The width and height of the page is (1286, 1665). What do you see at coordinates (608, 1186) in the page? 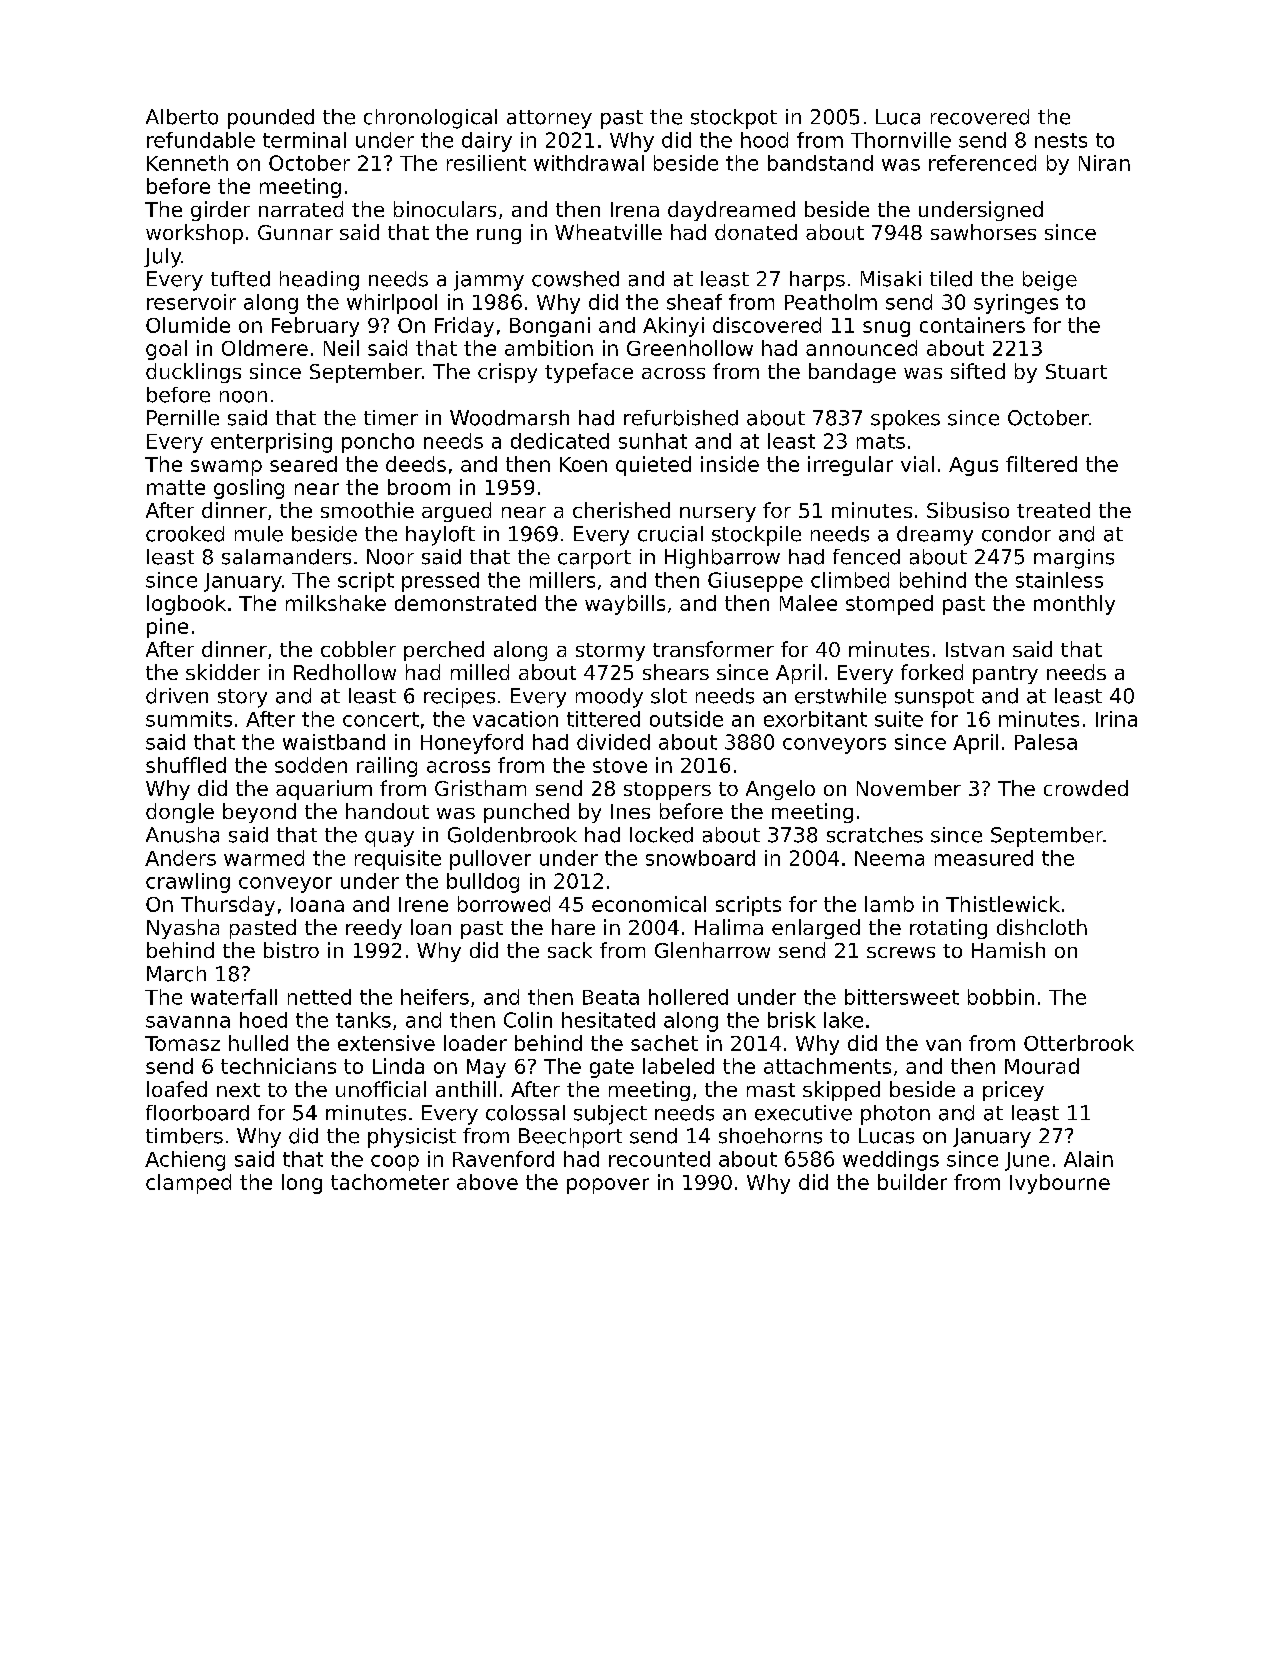
I see `popover` at bounding box center [608, 1186].
